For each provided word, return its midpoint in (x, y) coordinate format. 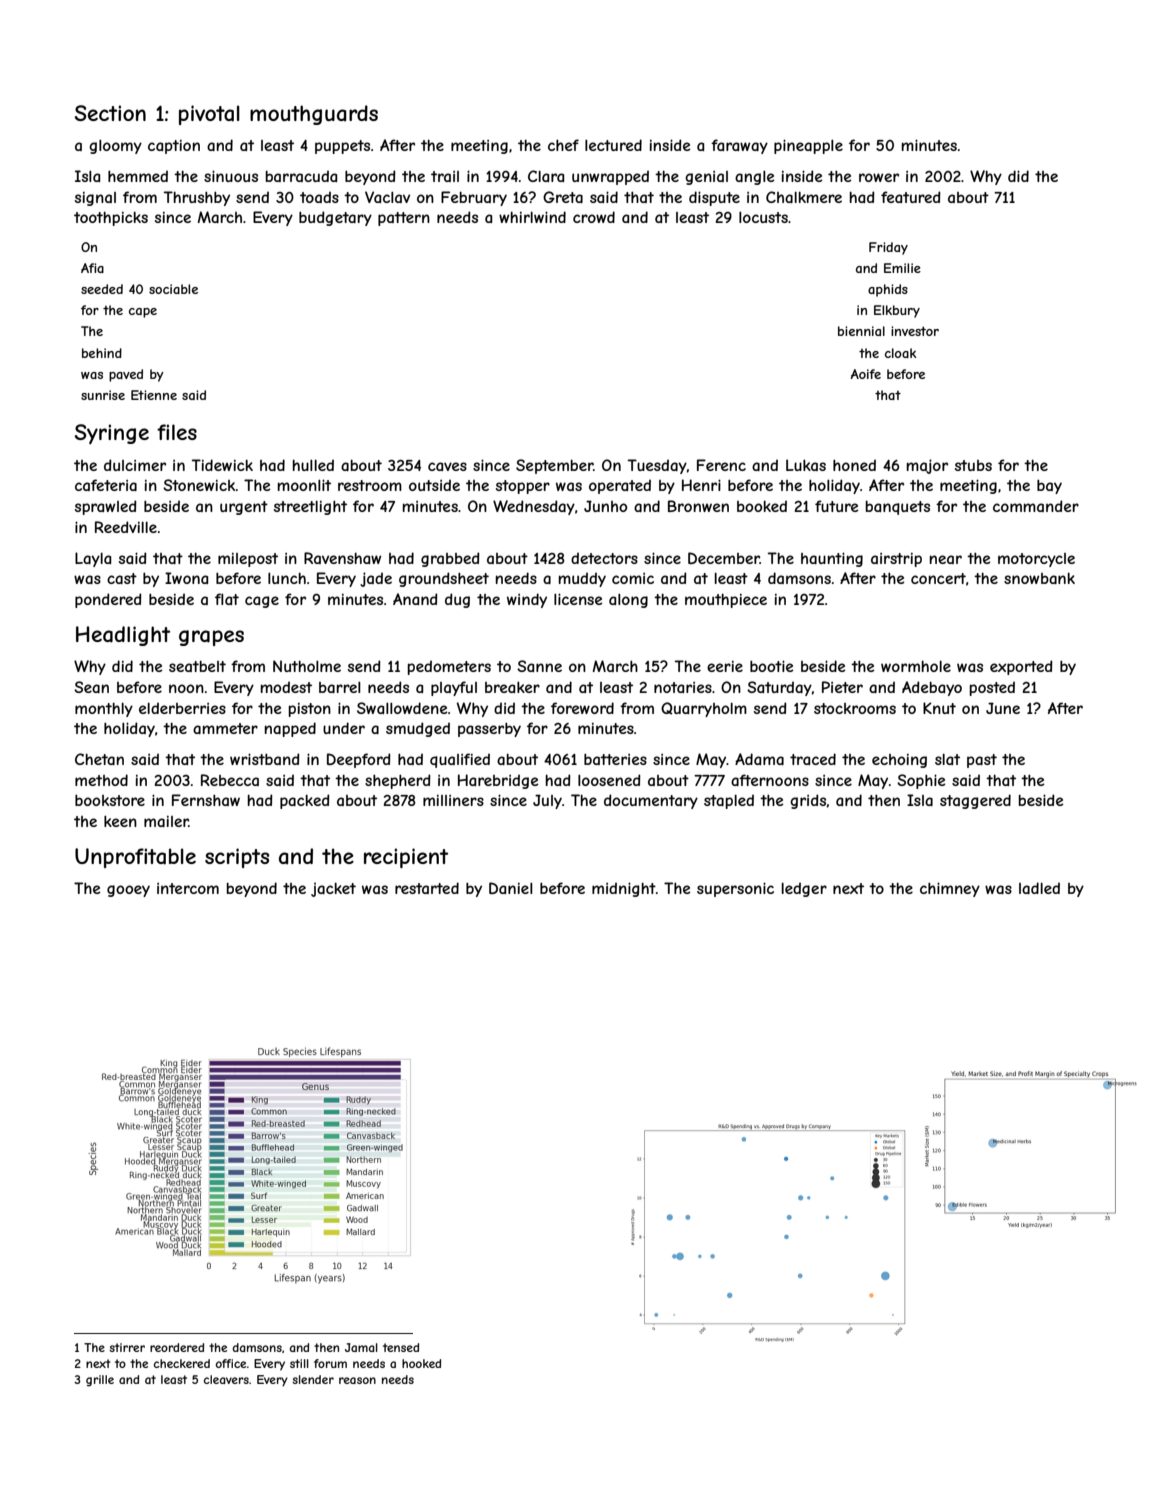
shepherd (398, 781)
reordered (177, 1347)
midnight (624, 889)
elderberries (182, 708)
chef (563, 145)
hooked (421, 1363)
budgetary (335, 218)
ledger (804, 889)
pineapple (808, 146)
